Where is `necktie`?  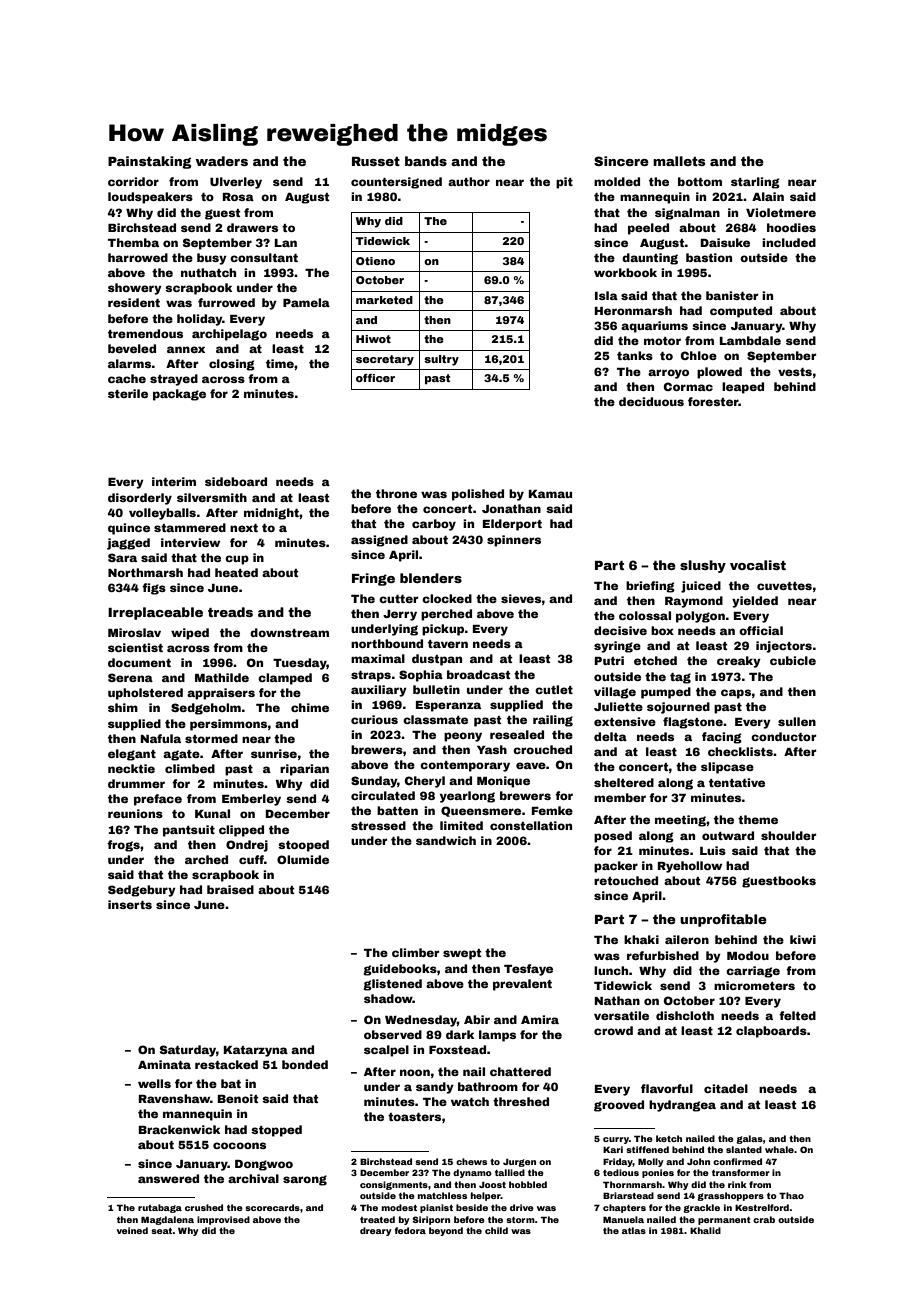
necktie is located at coordinates (131, 768).
